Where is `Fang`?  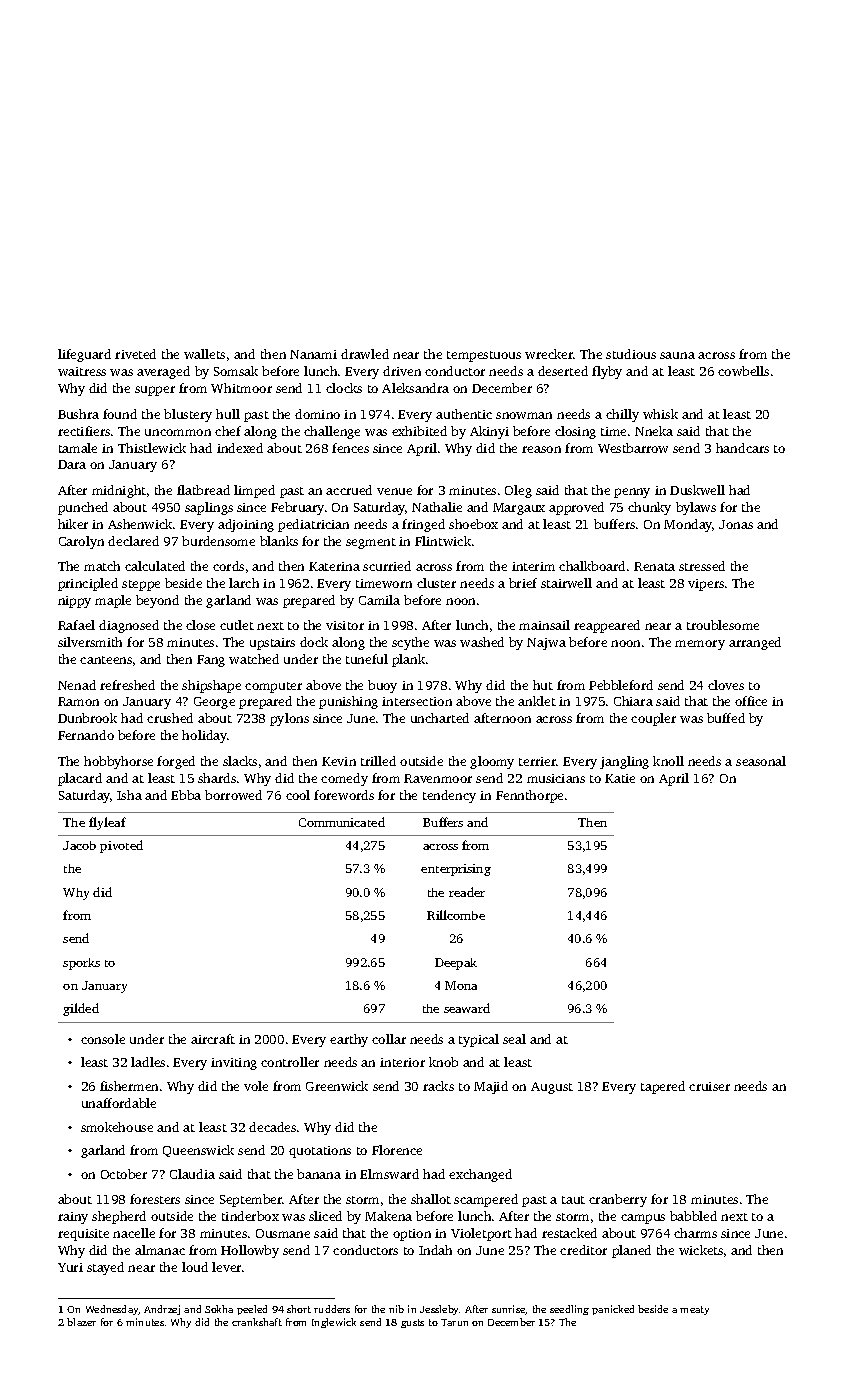 Fang is located at coordinates (211, 661).
